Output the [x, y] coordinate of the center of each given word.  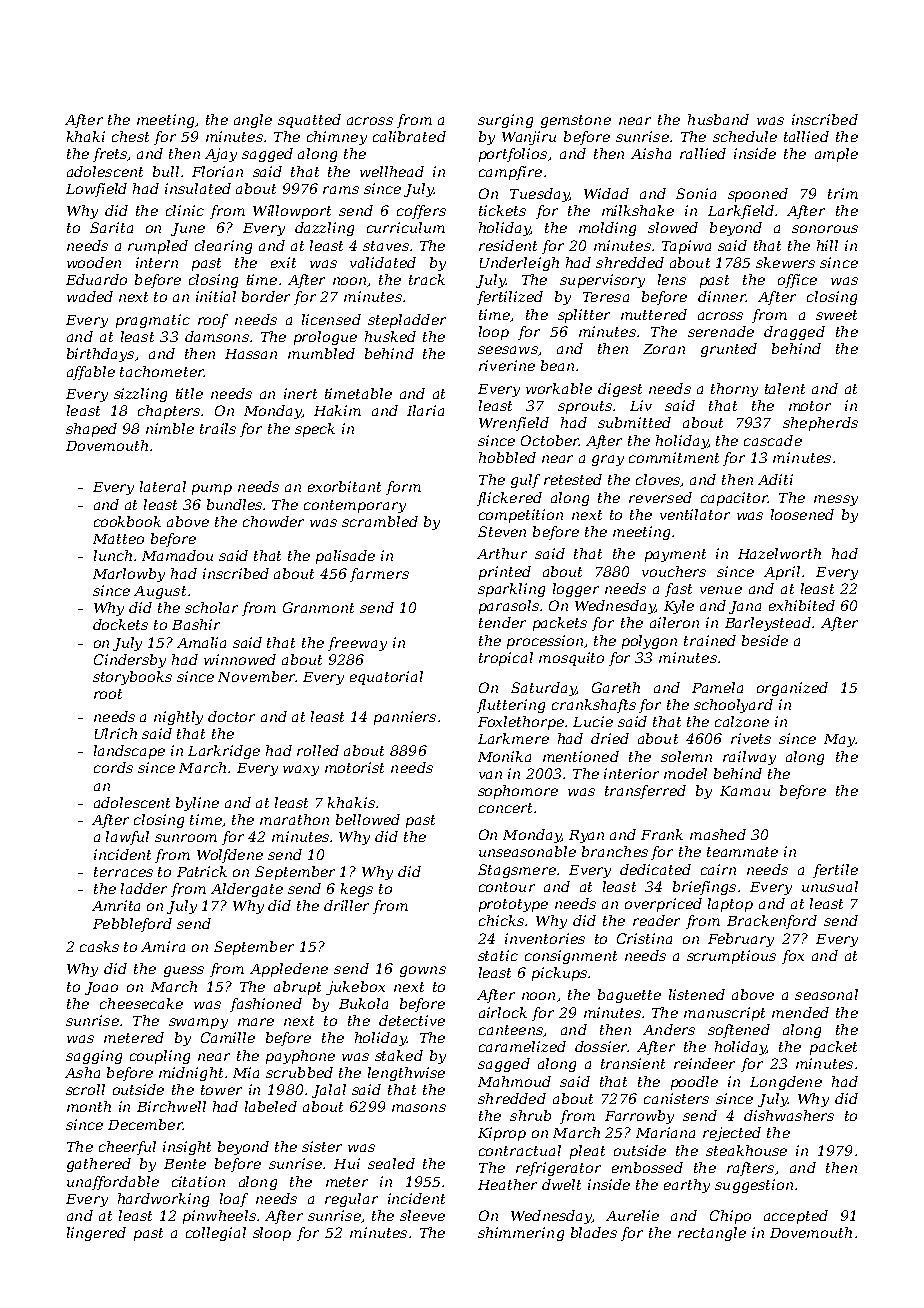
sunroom [186, 838]
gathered [99, 1165]
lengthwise [406, 1074]
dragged [794, 333]
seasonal [826, 994]
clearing [223, 247]
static [498, 955]
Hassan [251, 354]
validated [383, 262]
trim [843, 193]
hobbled [507, 457]
